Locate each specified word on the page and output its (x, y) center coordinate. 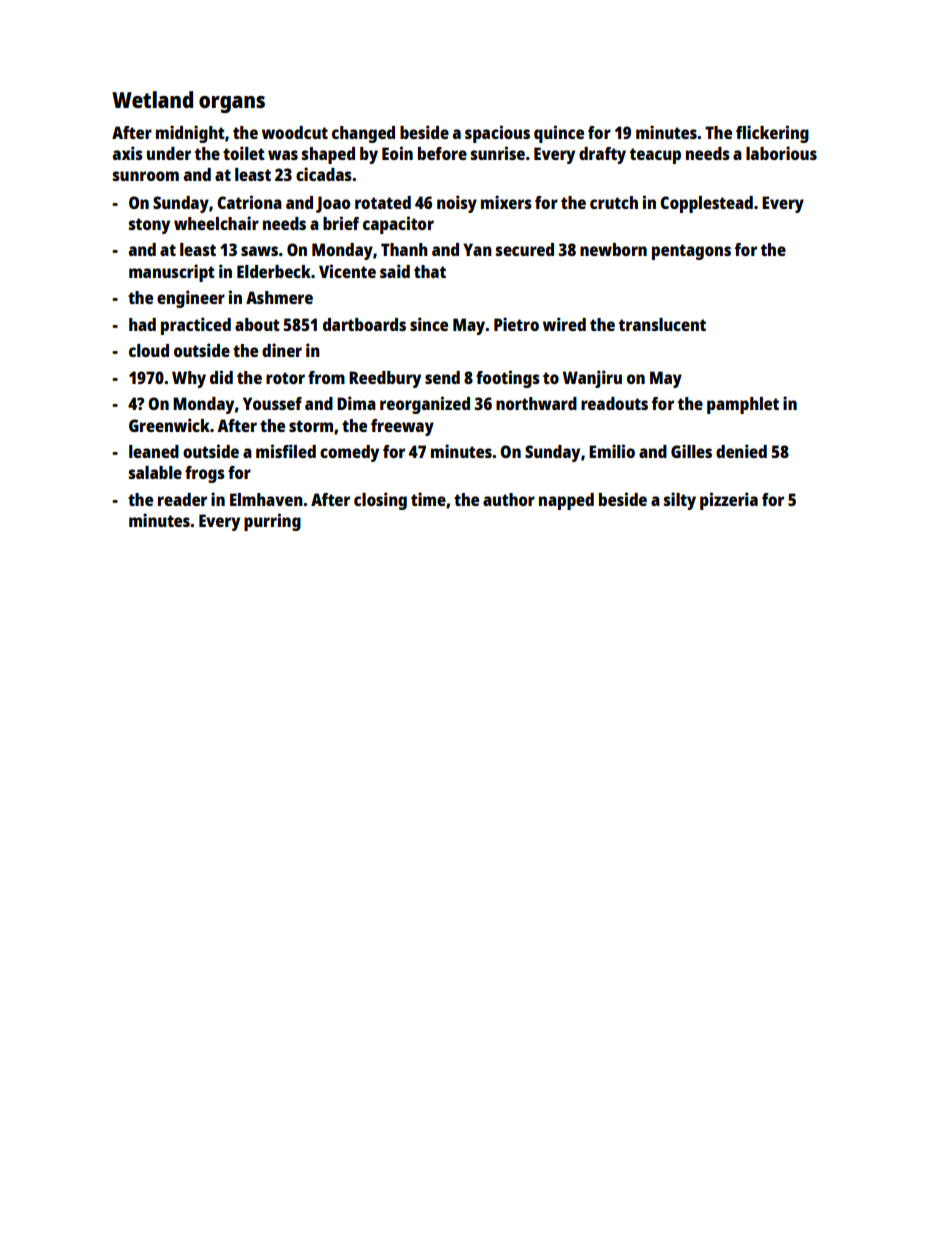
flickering (772, 134)
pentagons (691, 252)
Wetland (152, 99)
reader (182, 499)
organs (232, 104)
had (142, 324)
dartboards (364, 324)
